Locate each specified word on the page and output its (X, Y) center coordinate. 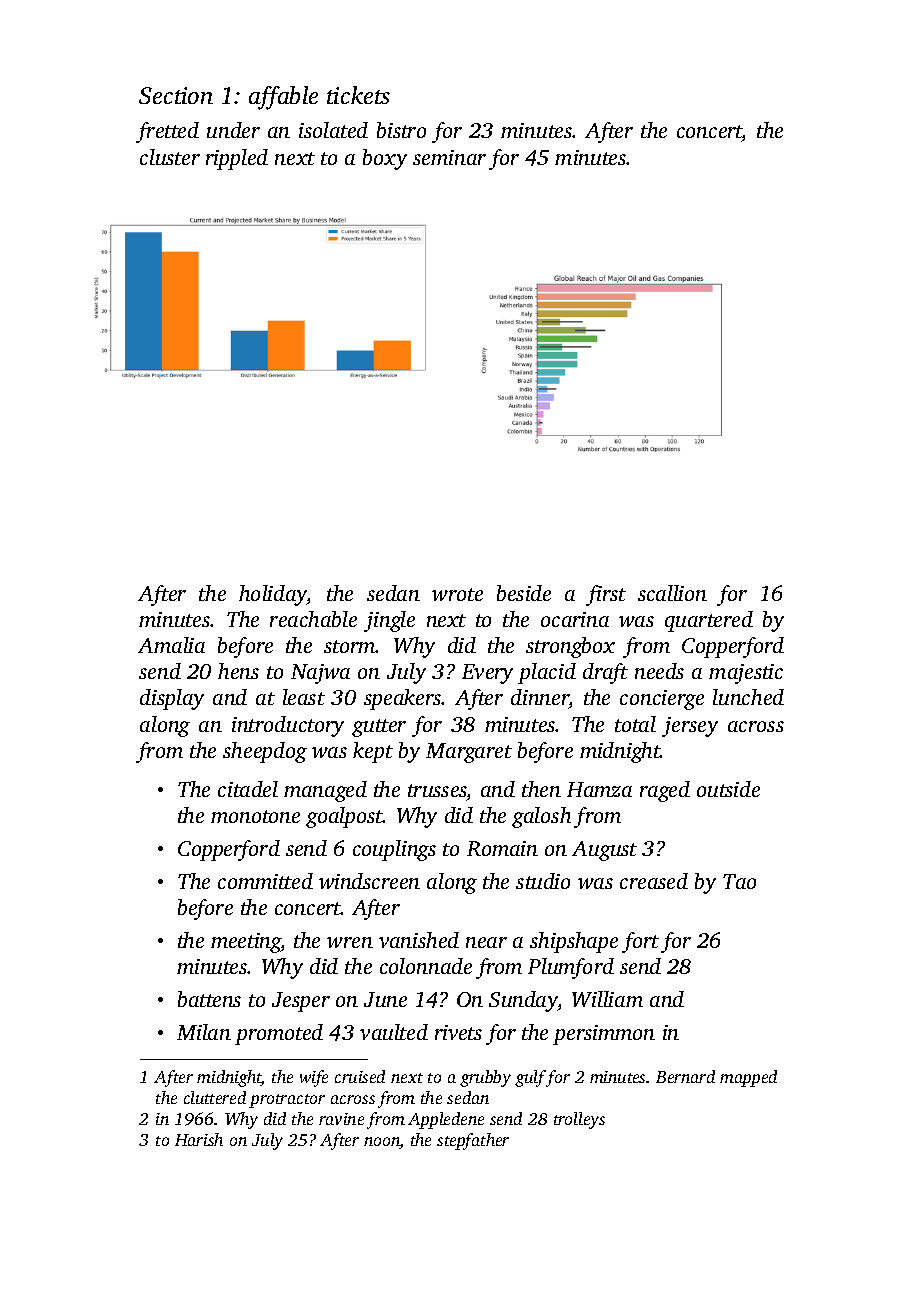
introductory (288, 726)
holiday (273, 595)
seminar (449, 157)
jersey (690, 727)
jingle (389, 621)
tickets (358, 95)
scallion (672, 593)
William (607, 999)
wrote (457, 594)
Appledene (446, 1120)
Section (176, 95)
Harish (199, 1139)
